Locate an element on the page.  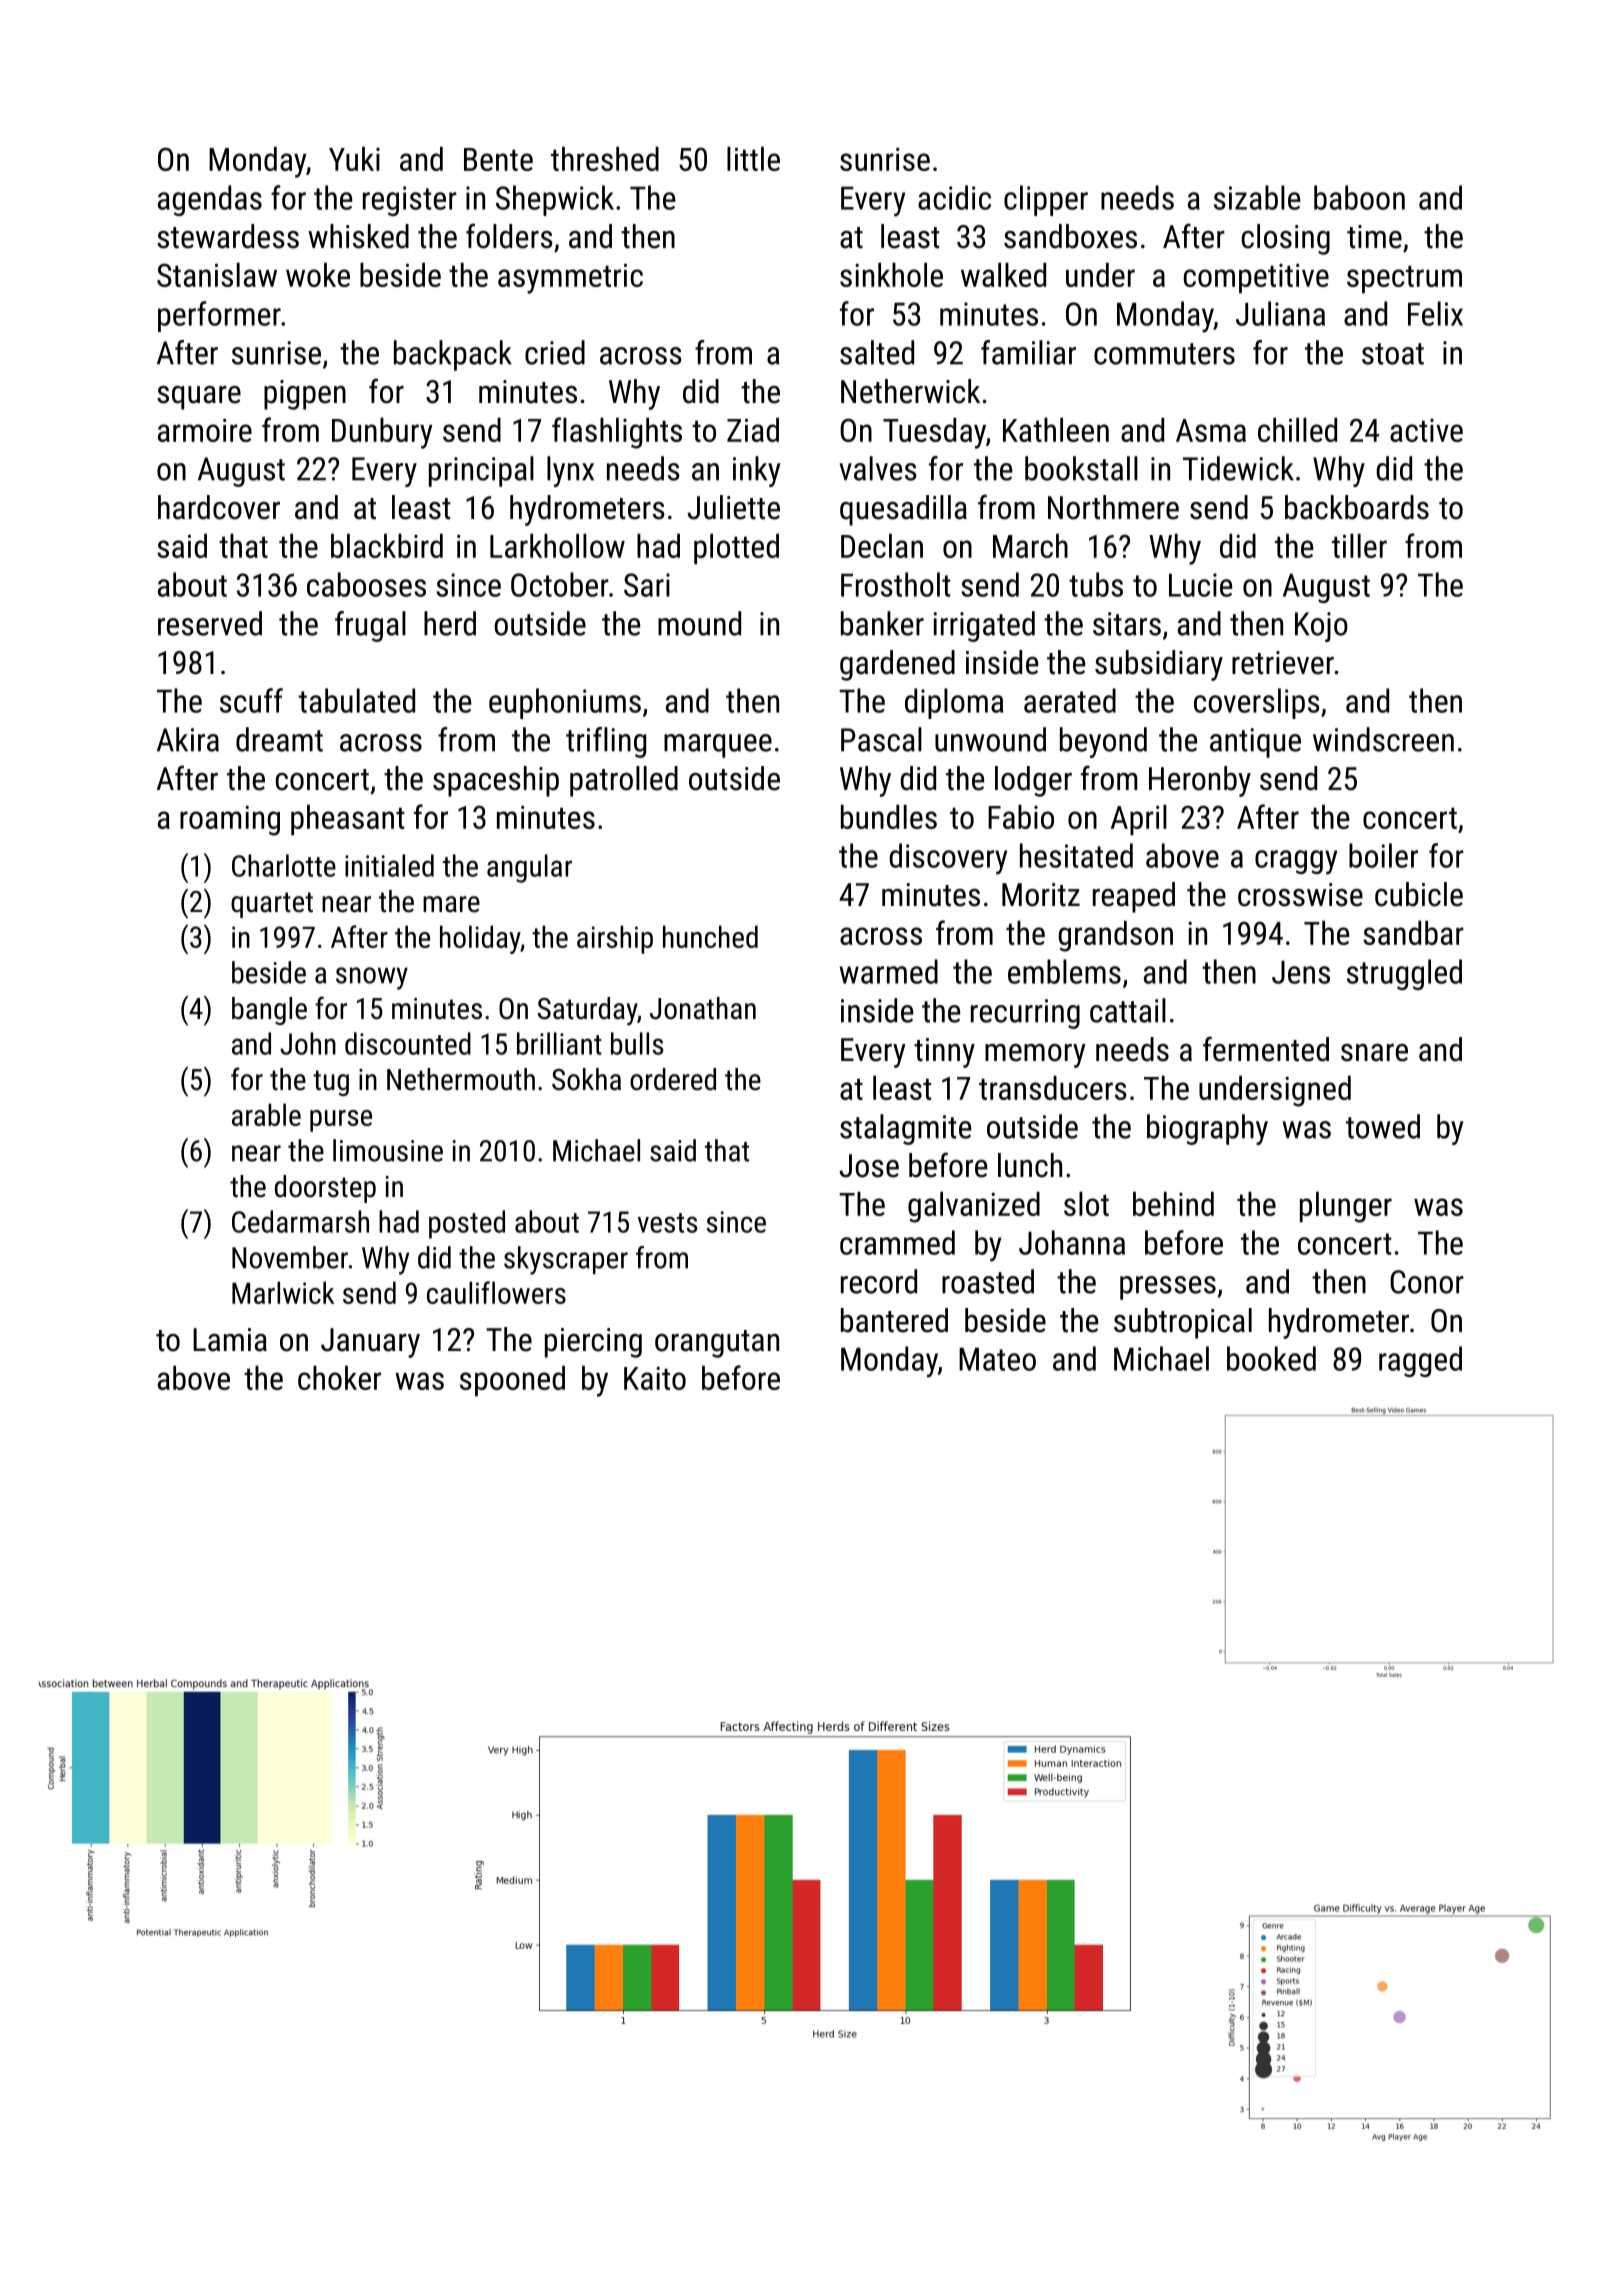
trifling is located at coordinates (606, 742).
